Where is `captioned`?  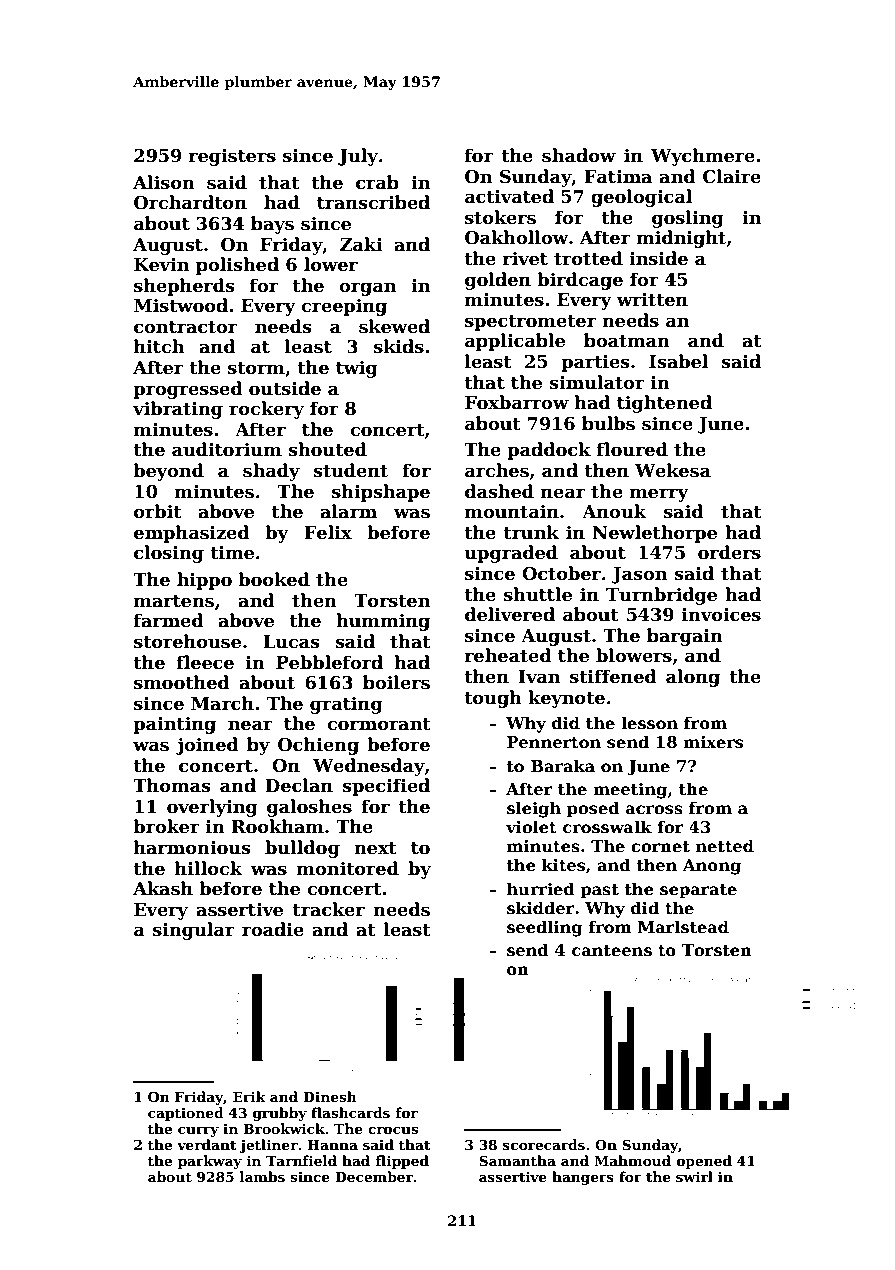 captioned is located at coordinates (186, 1114).
